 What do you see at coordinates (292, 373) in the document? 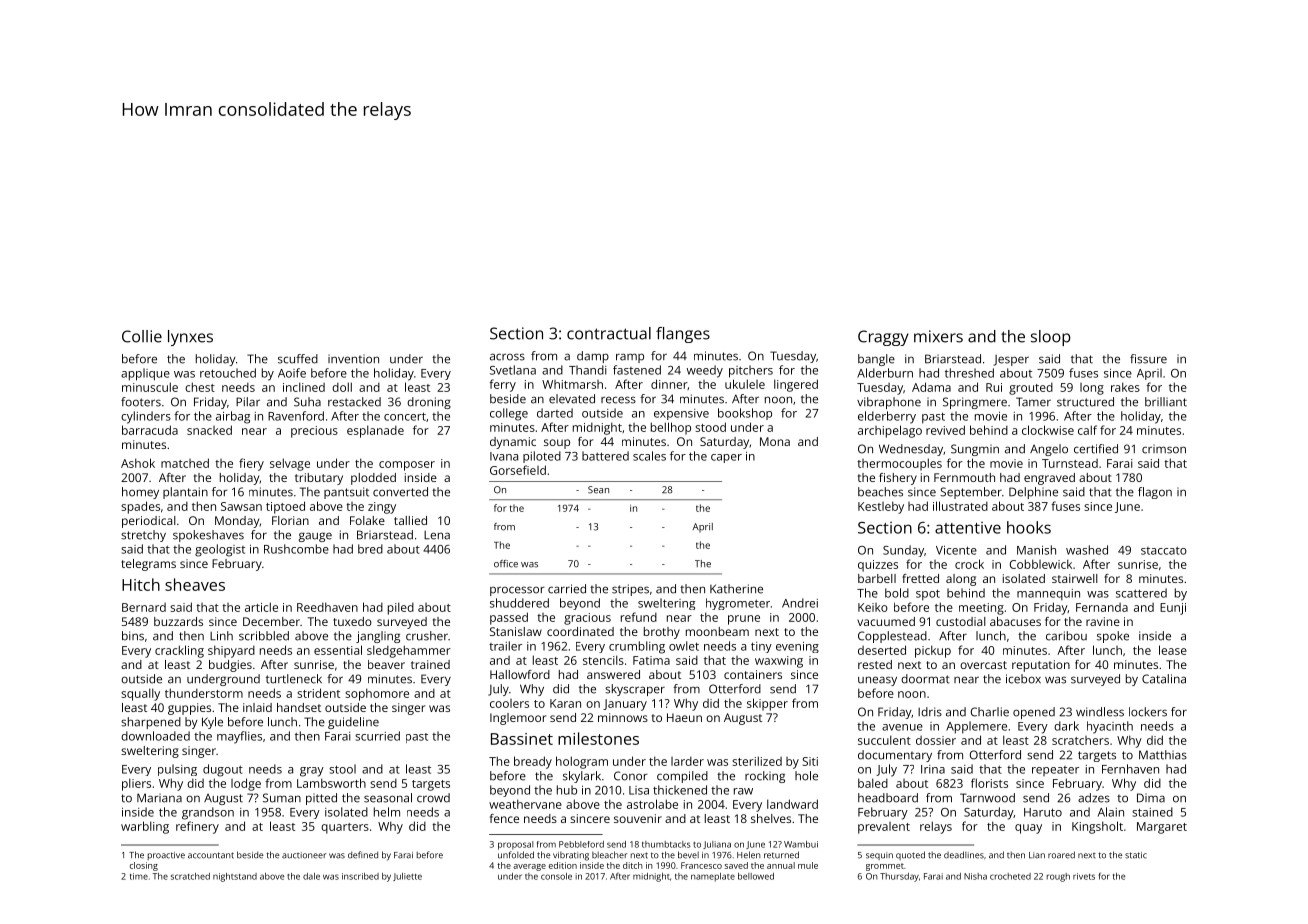
I see `Aoife` at bounding box center [292, 373].
